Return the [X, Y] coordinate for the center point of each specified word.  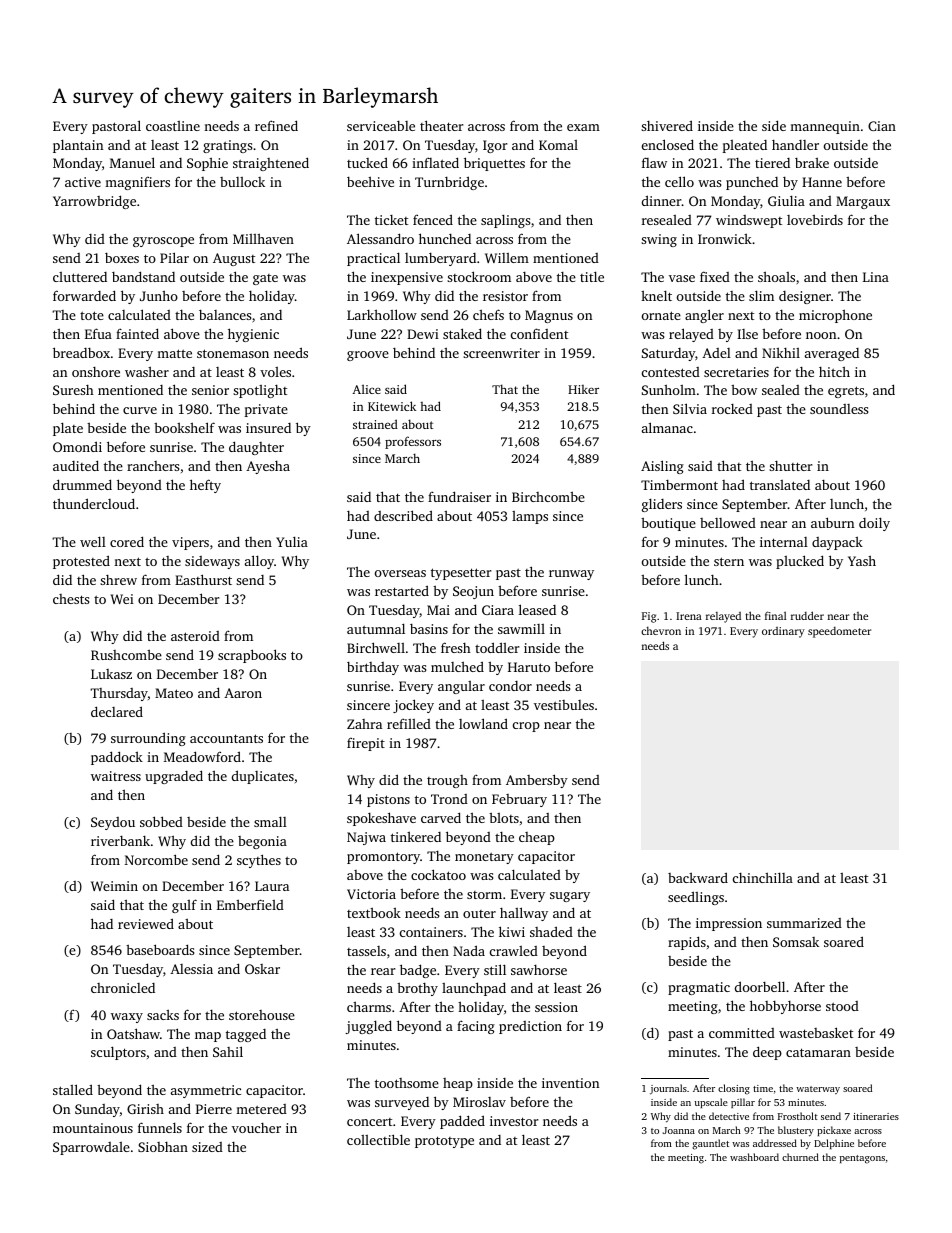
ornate [661, 315]
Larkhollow [382, 314]
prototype [444, 1142]
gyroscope [163, 242]
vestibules [564, 705]
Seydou [113, 823]
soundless [839, 409]
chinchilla [763, 877]
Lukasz [111, 674]
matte [174, 353]
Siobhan [163, 1147]
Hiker [583, 389]
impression [729, 924]
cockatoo [438, 874]
